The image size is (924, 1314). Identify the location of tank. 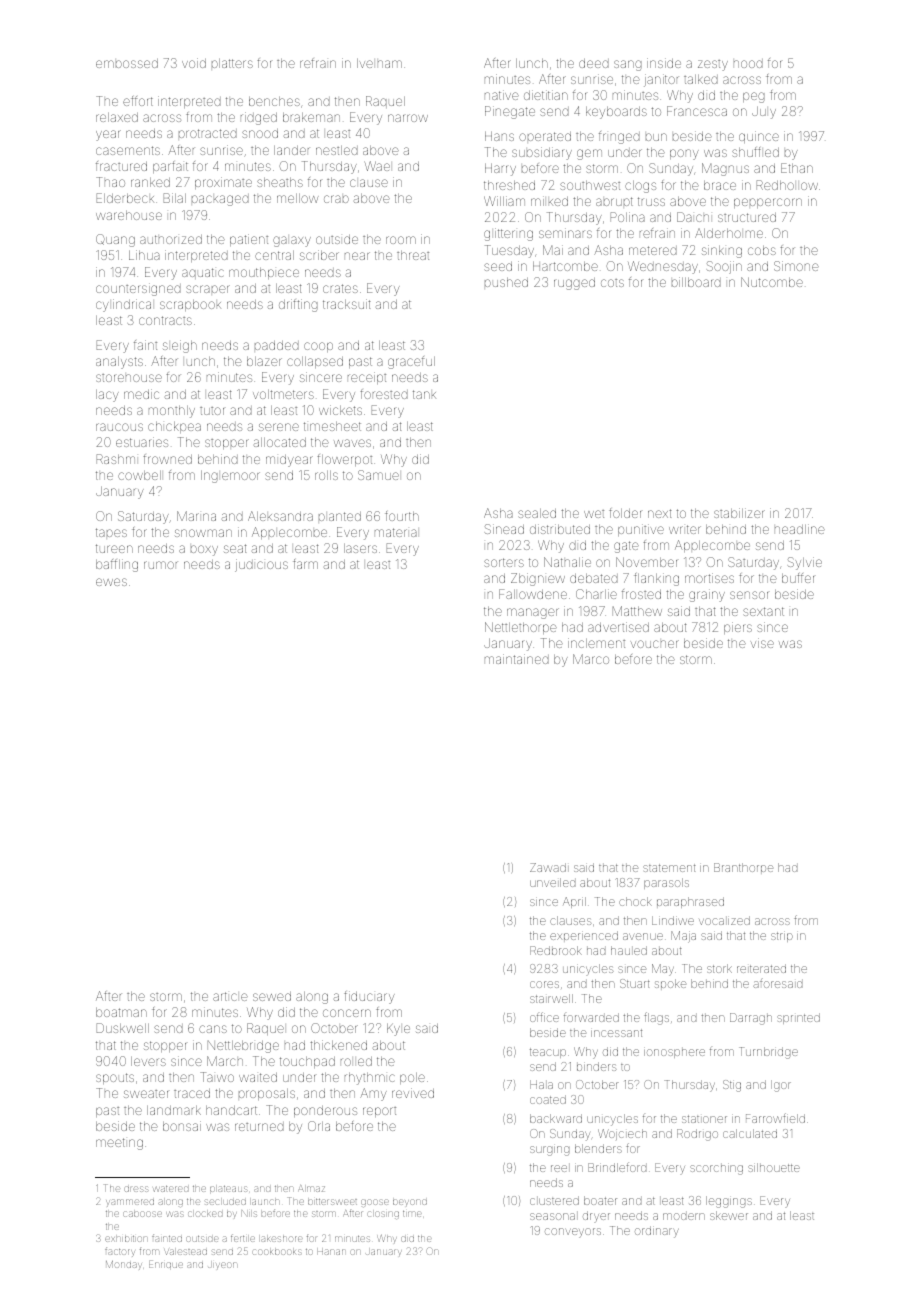
(424, 394).
